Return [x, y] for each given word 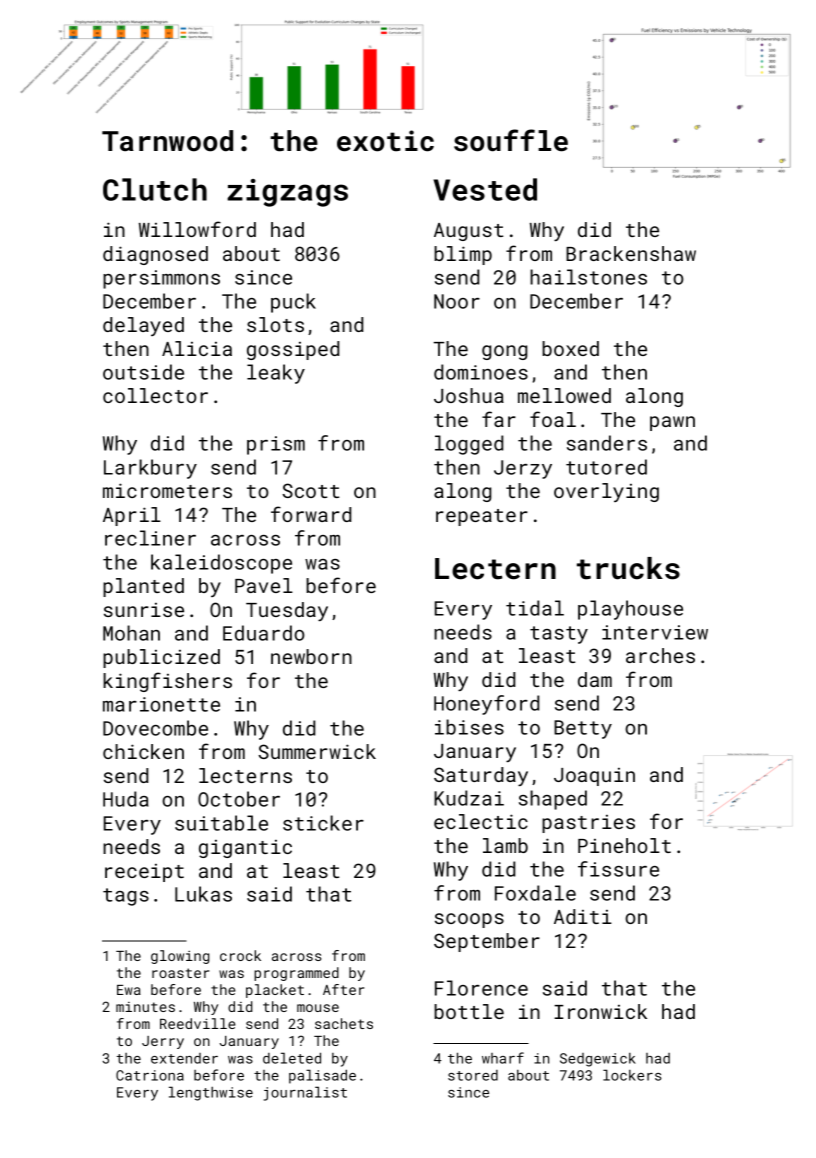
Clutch [155, 189]
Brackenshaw [631, 253]
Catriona [150, 1075]
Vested [485, 189]
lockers [632, 1075]
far [499, 419]
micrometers [167, 490]
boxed [570, 348]
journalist [305, 1093]
